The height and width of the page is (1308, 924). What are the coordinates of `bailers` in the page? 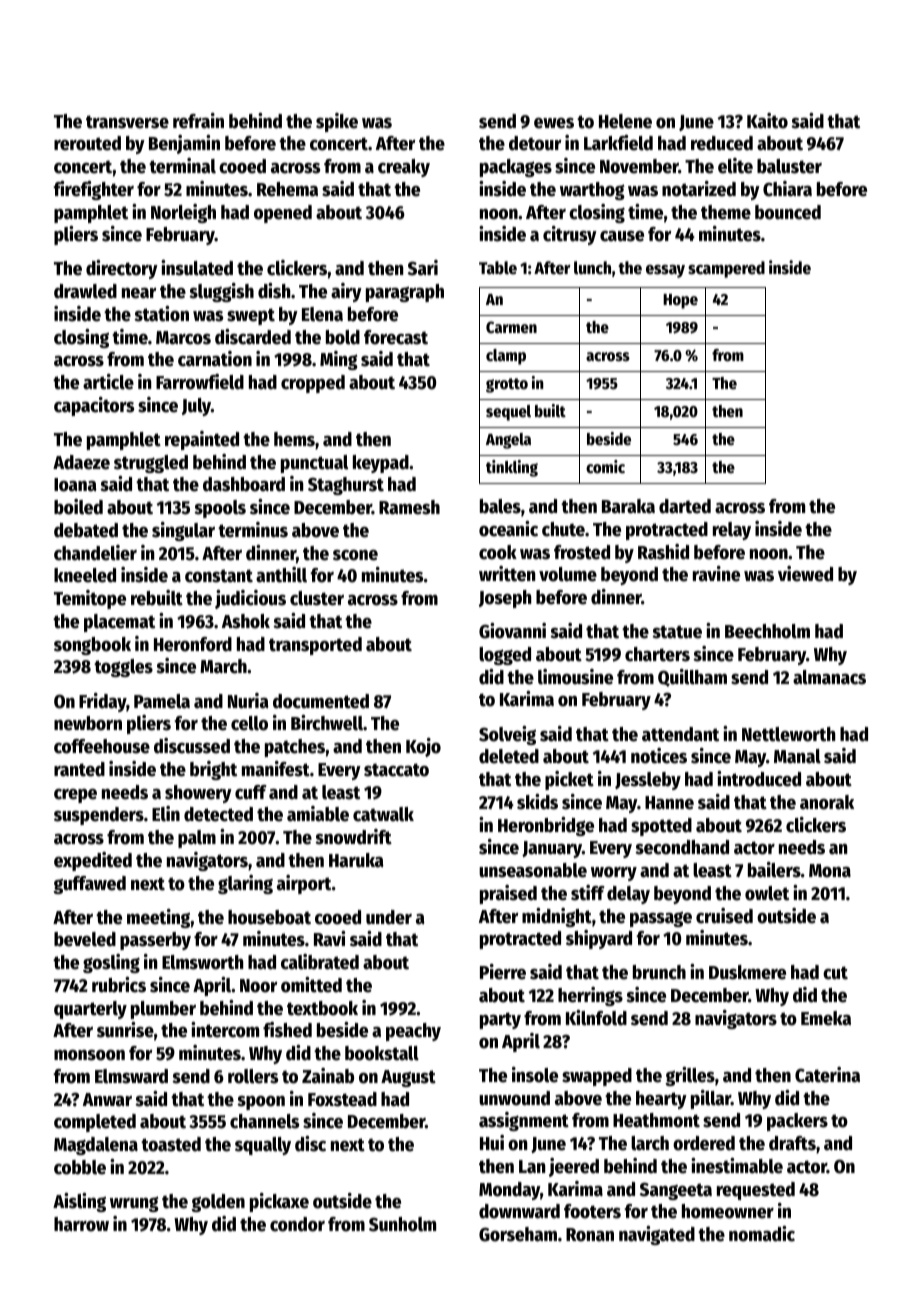 It's located at (774, 870).
